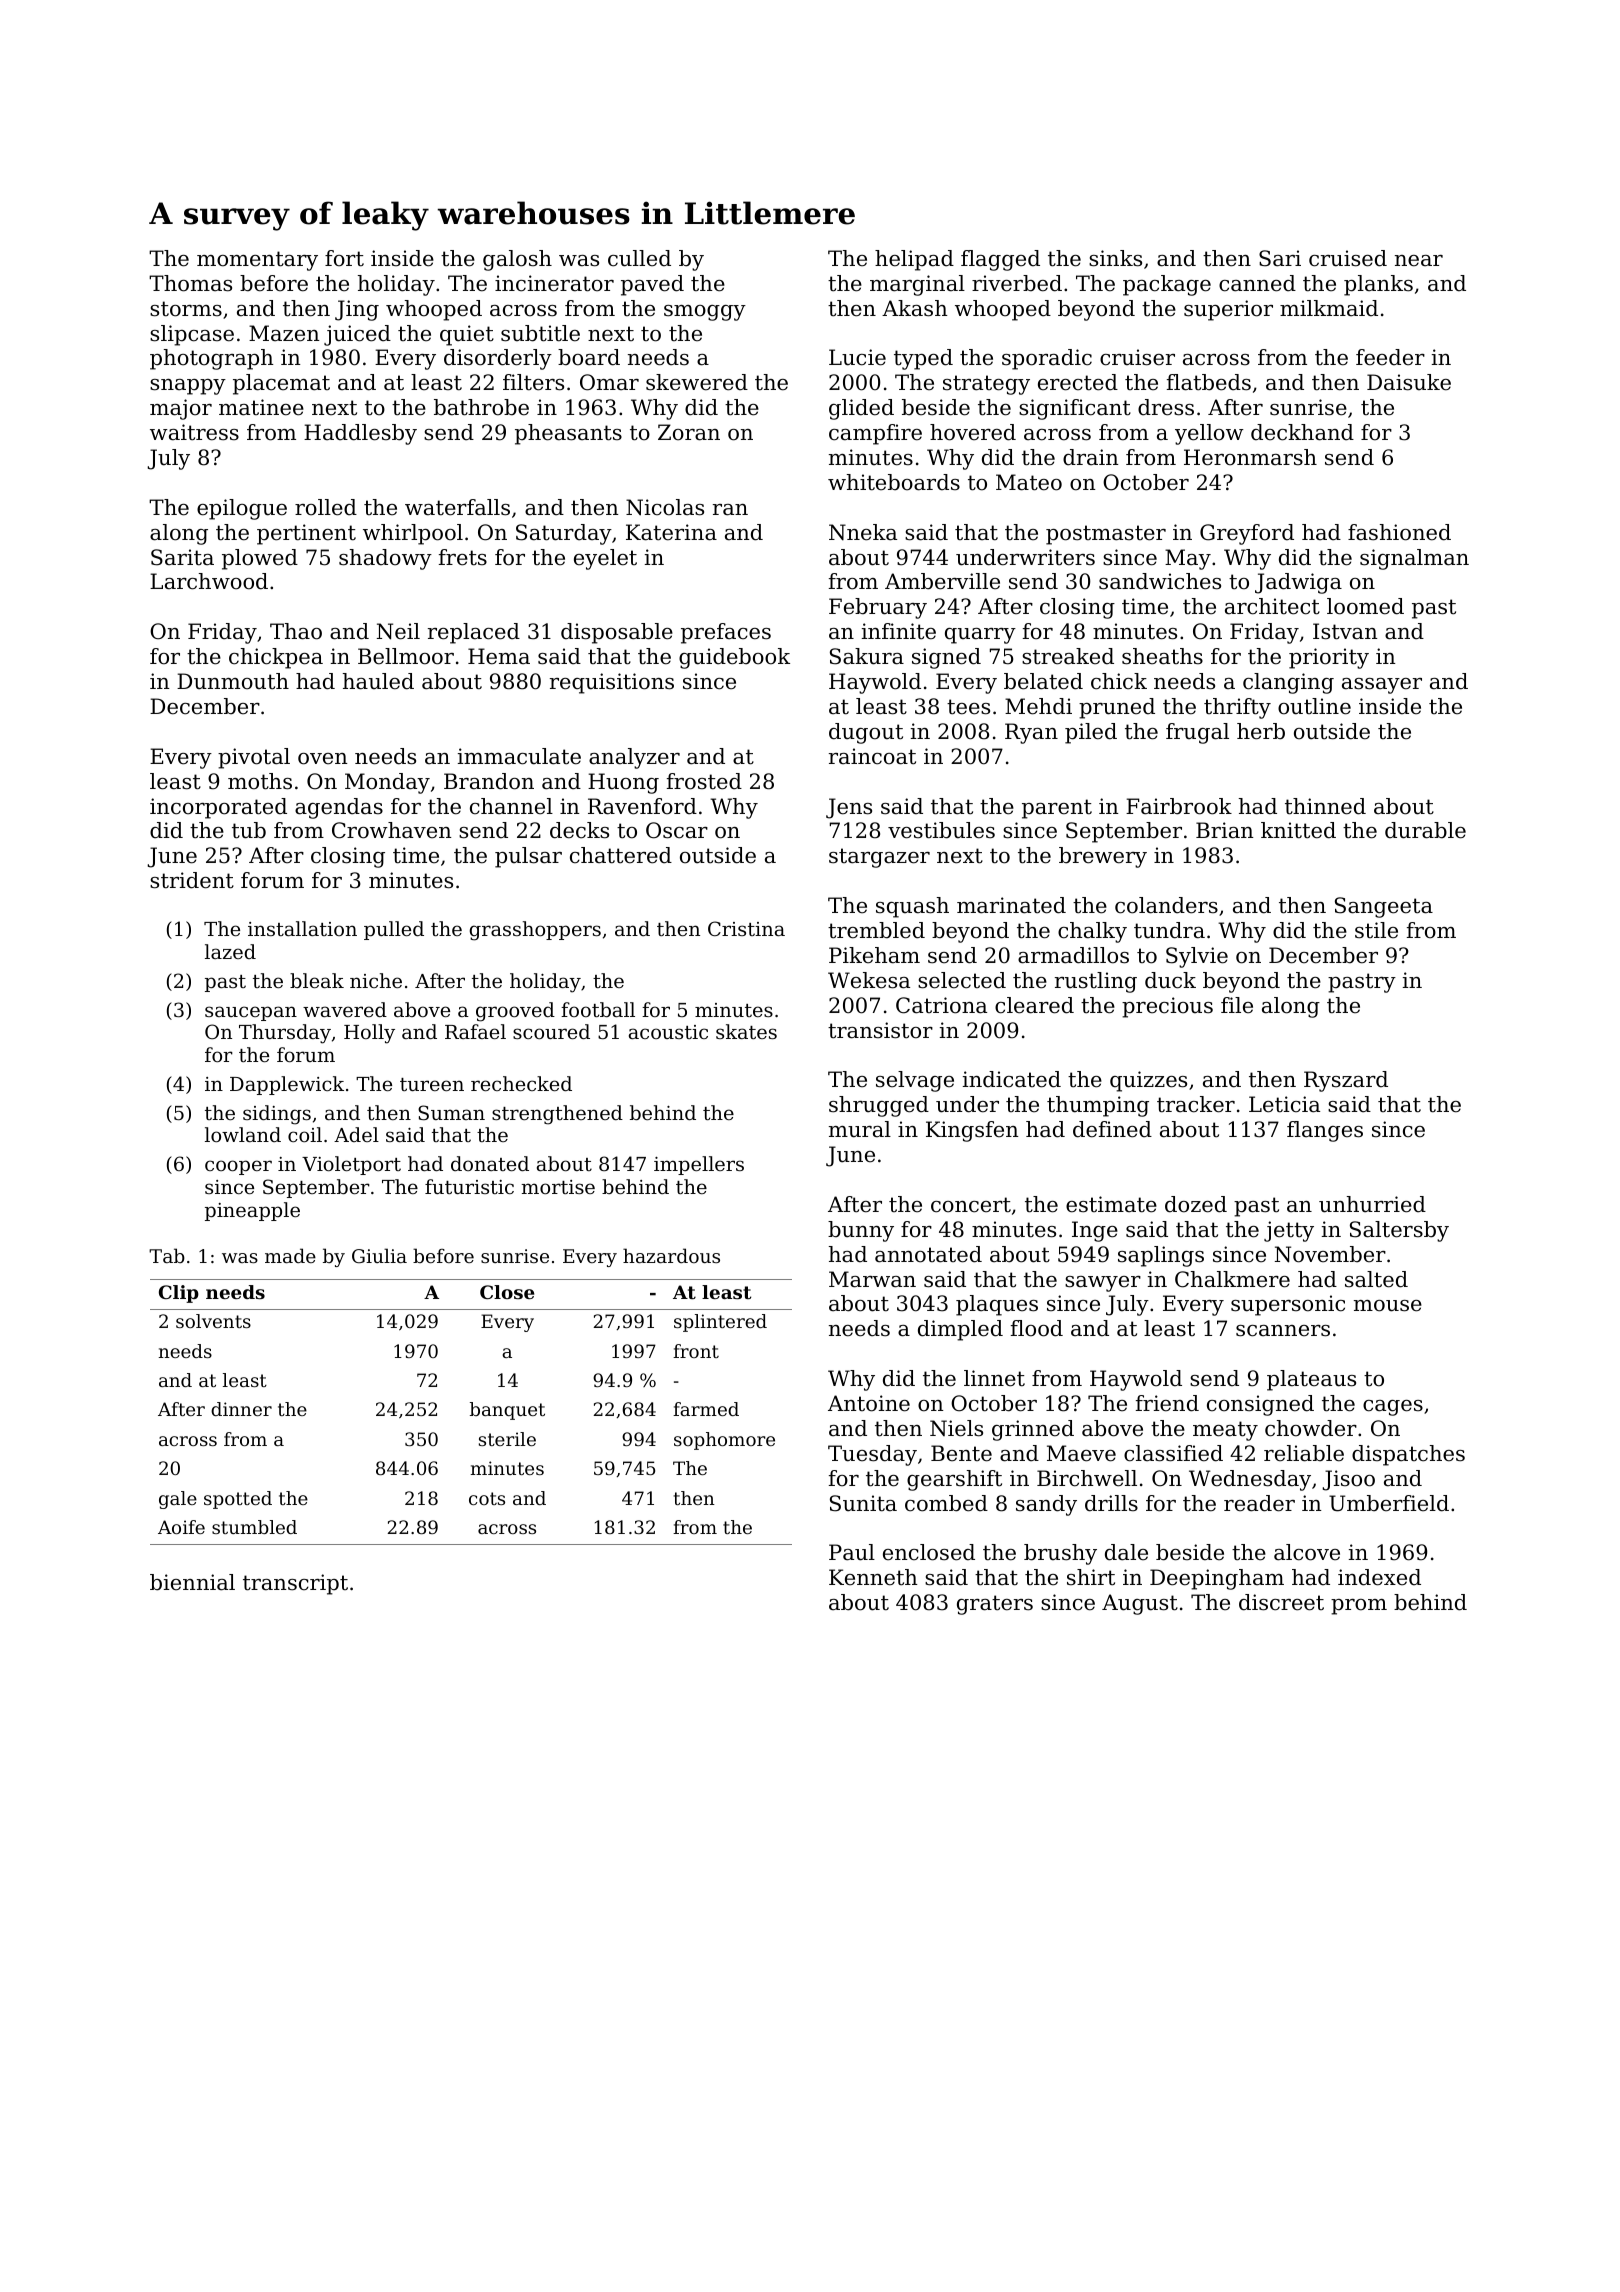  I want to click on Dapplewick, so click(287, 1085).
